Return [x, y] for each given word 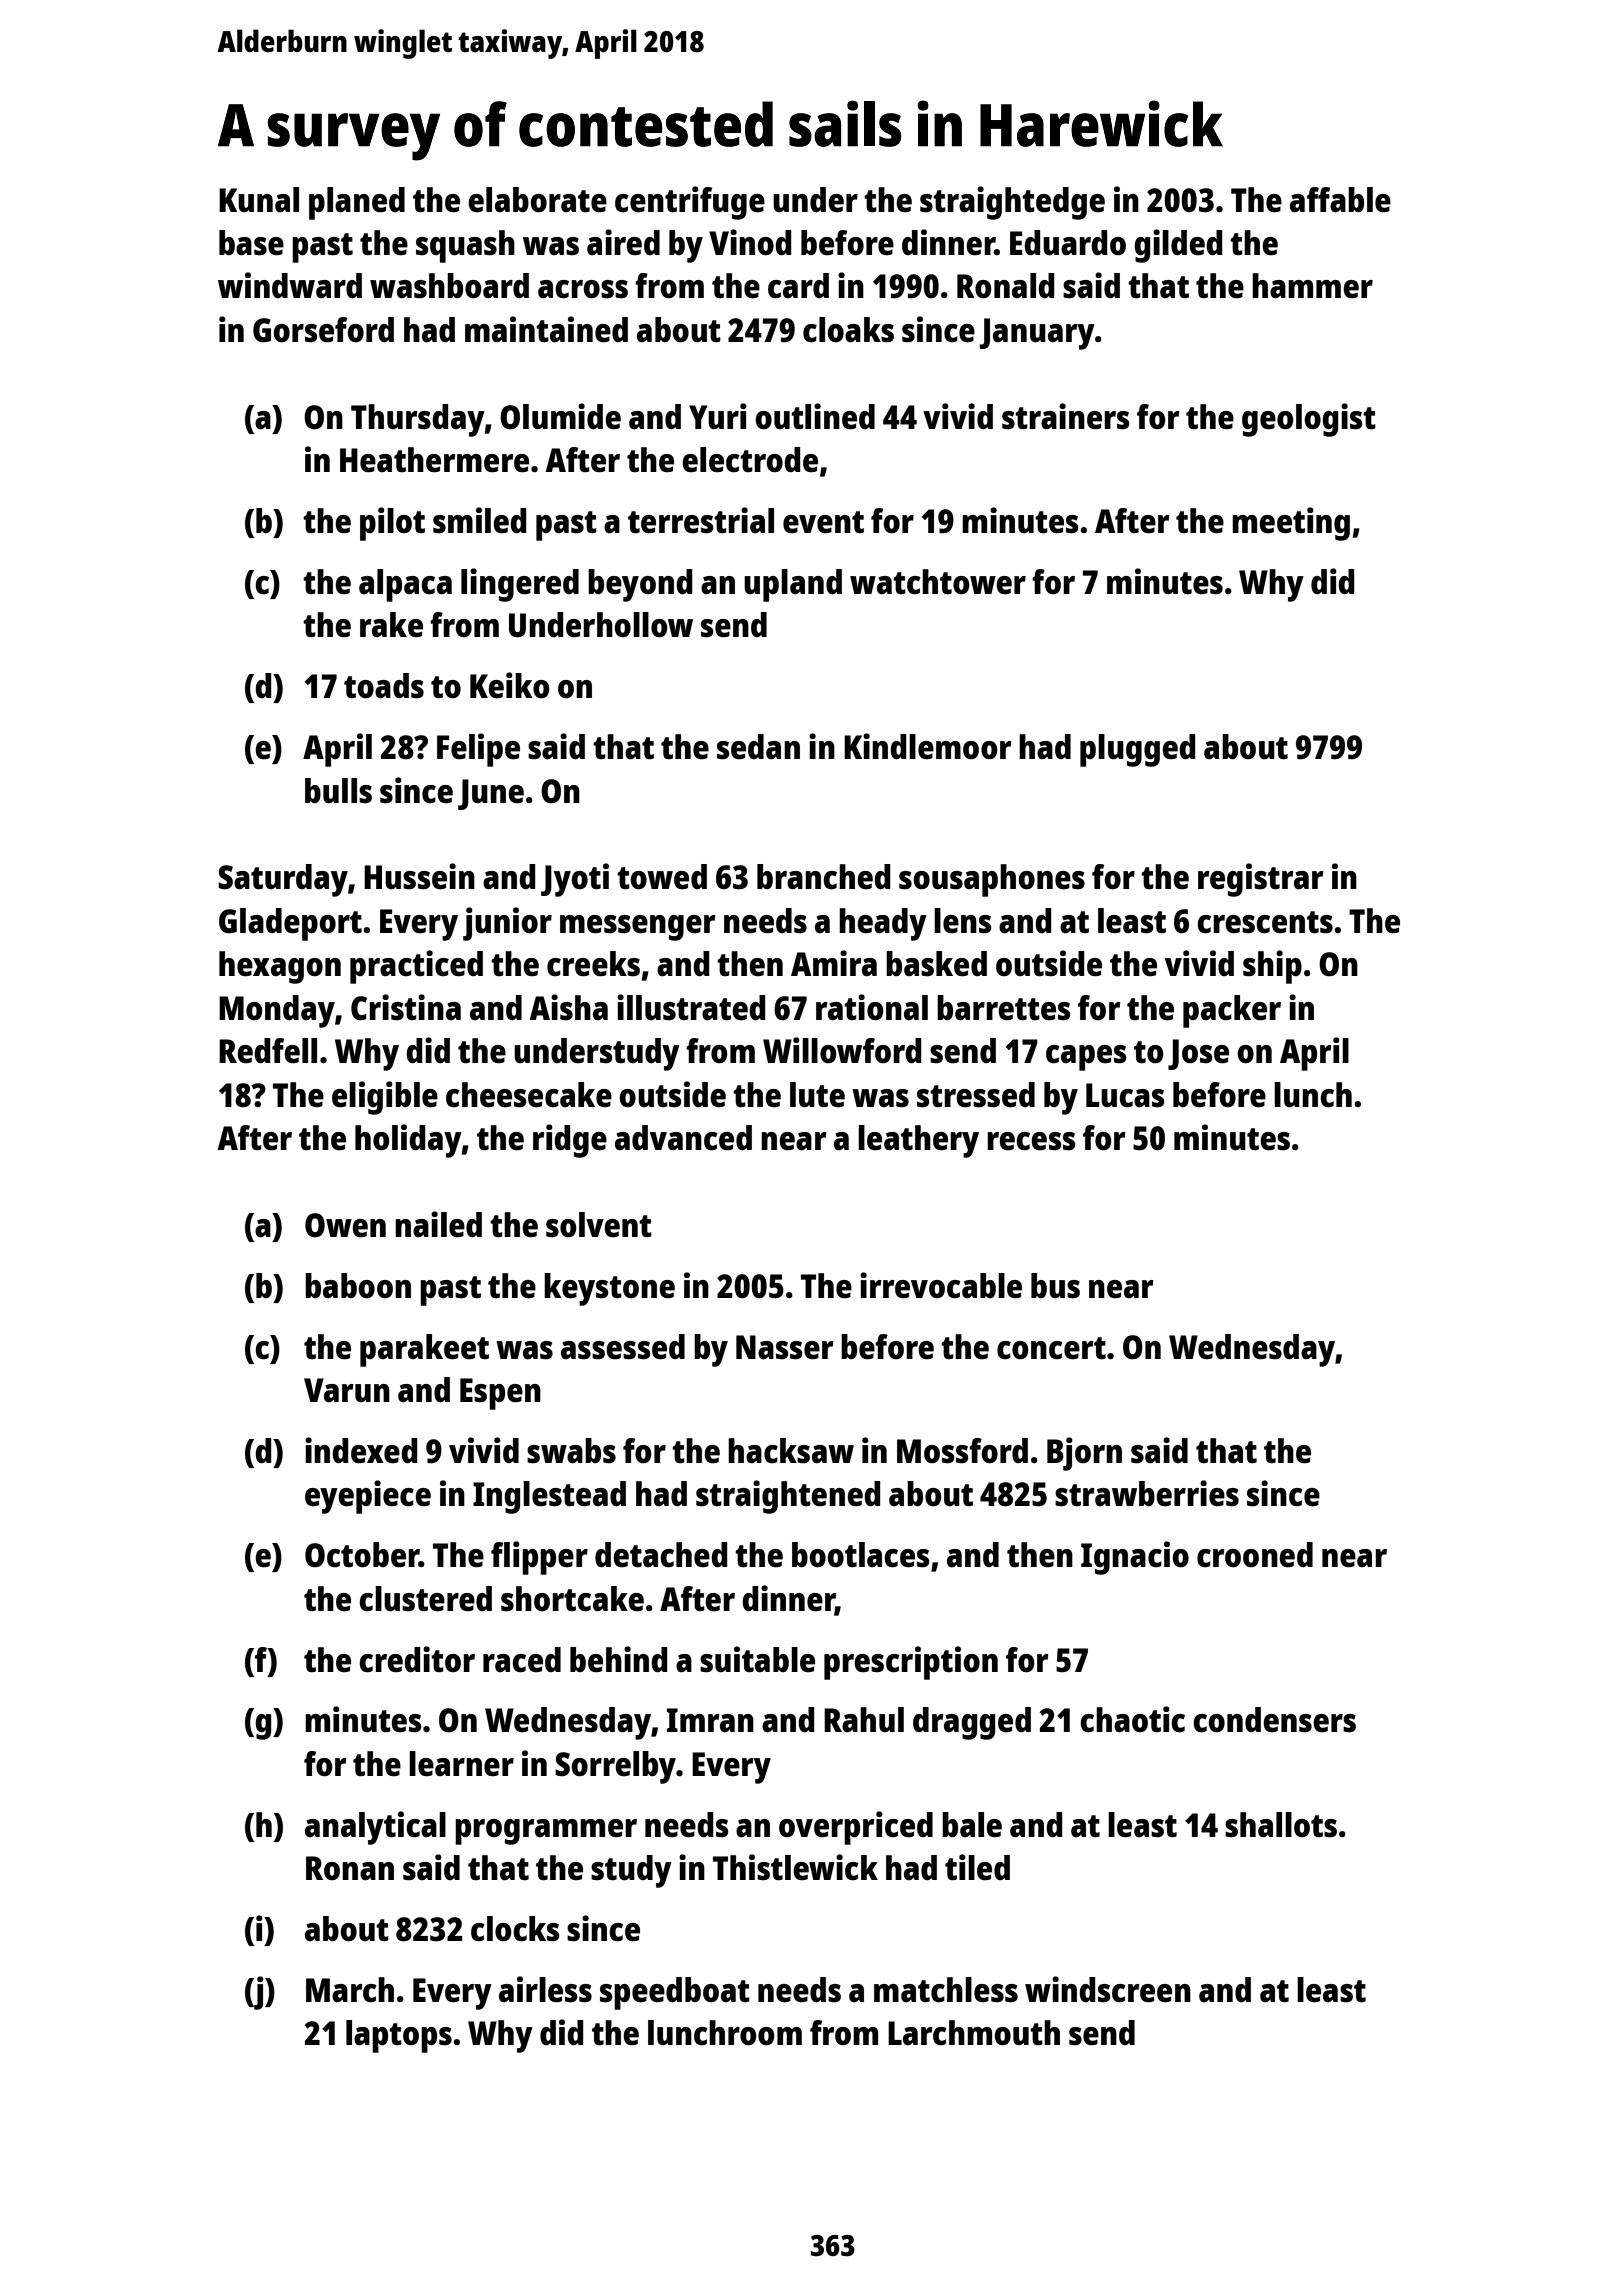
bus [1055, 1286]
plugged [1137, 750]
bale [972, 1825]
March [350, 1990]
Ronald [1005, 286]
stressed [976, 1095]
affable [1340, 200]
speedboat [675, 1993]
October [362, 1555]
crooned [1255, 1555]
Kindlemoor [928, 746]
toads [384, 686]
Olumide [560, 416]
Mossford [962, 1451]
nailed [438, 1224]
